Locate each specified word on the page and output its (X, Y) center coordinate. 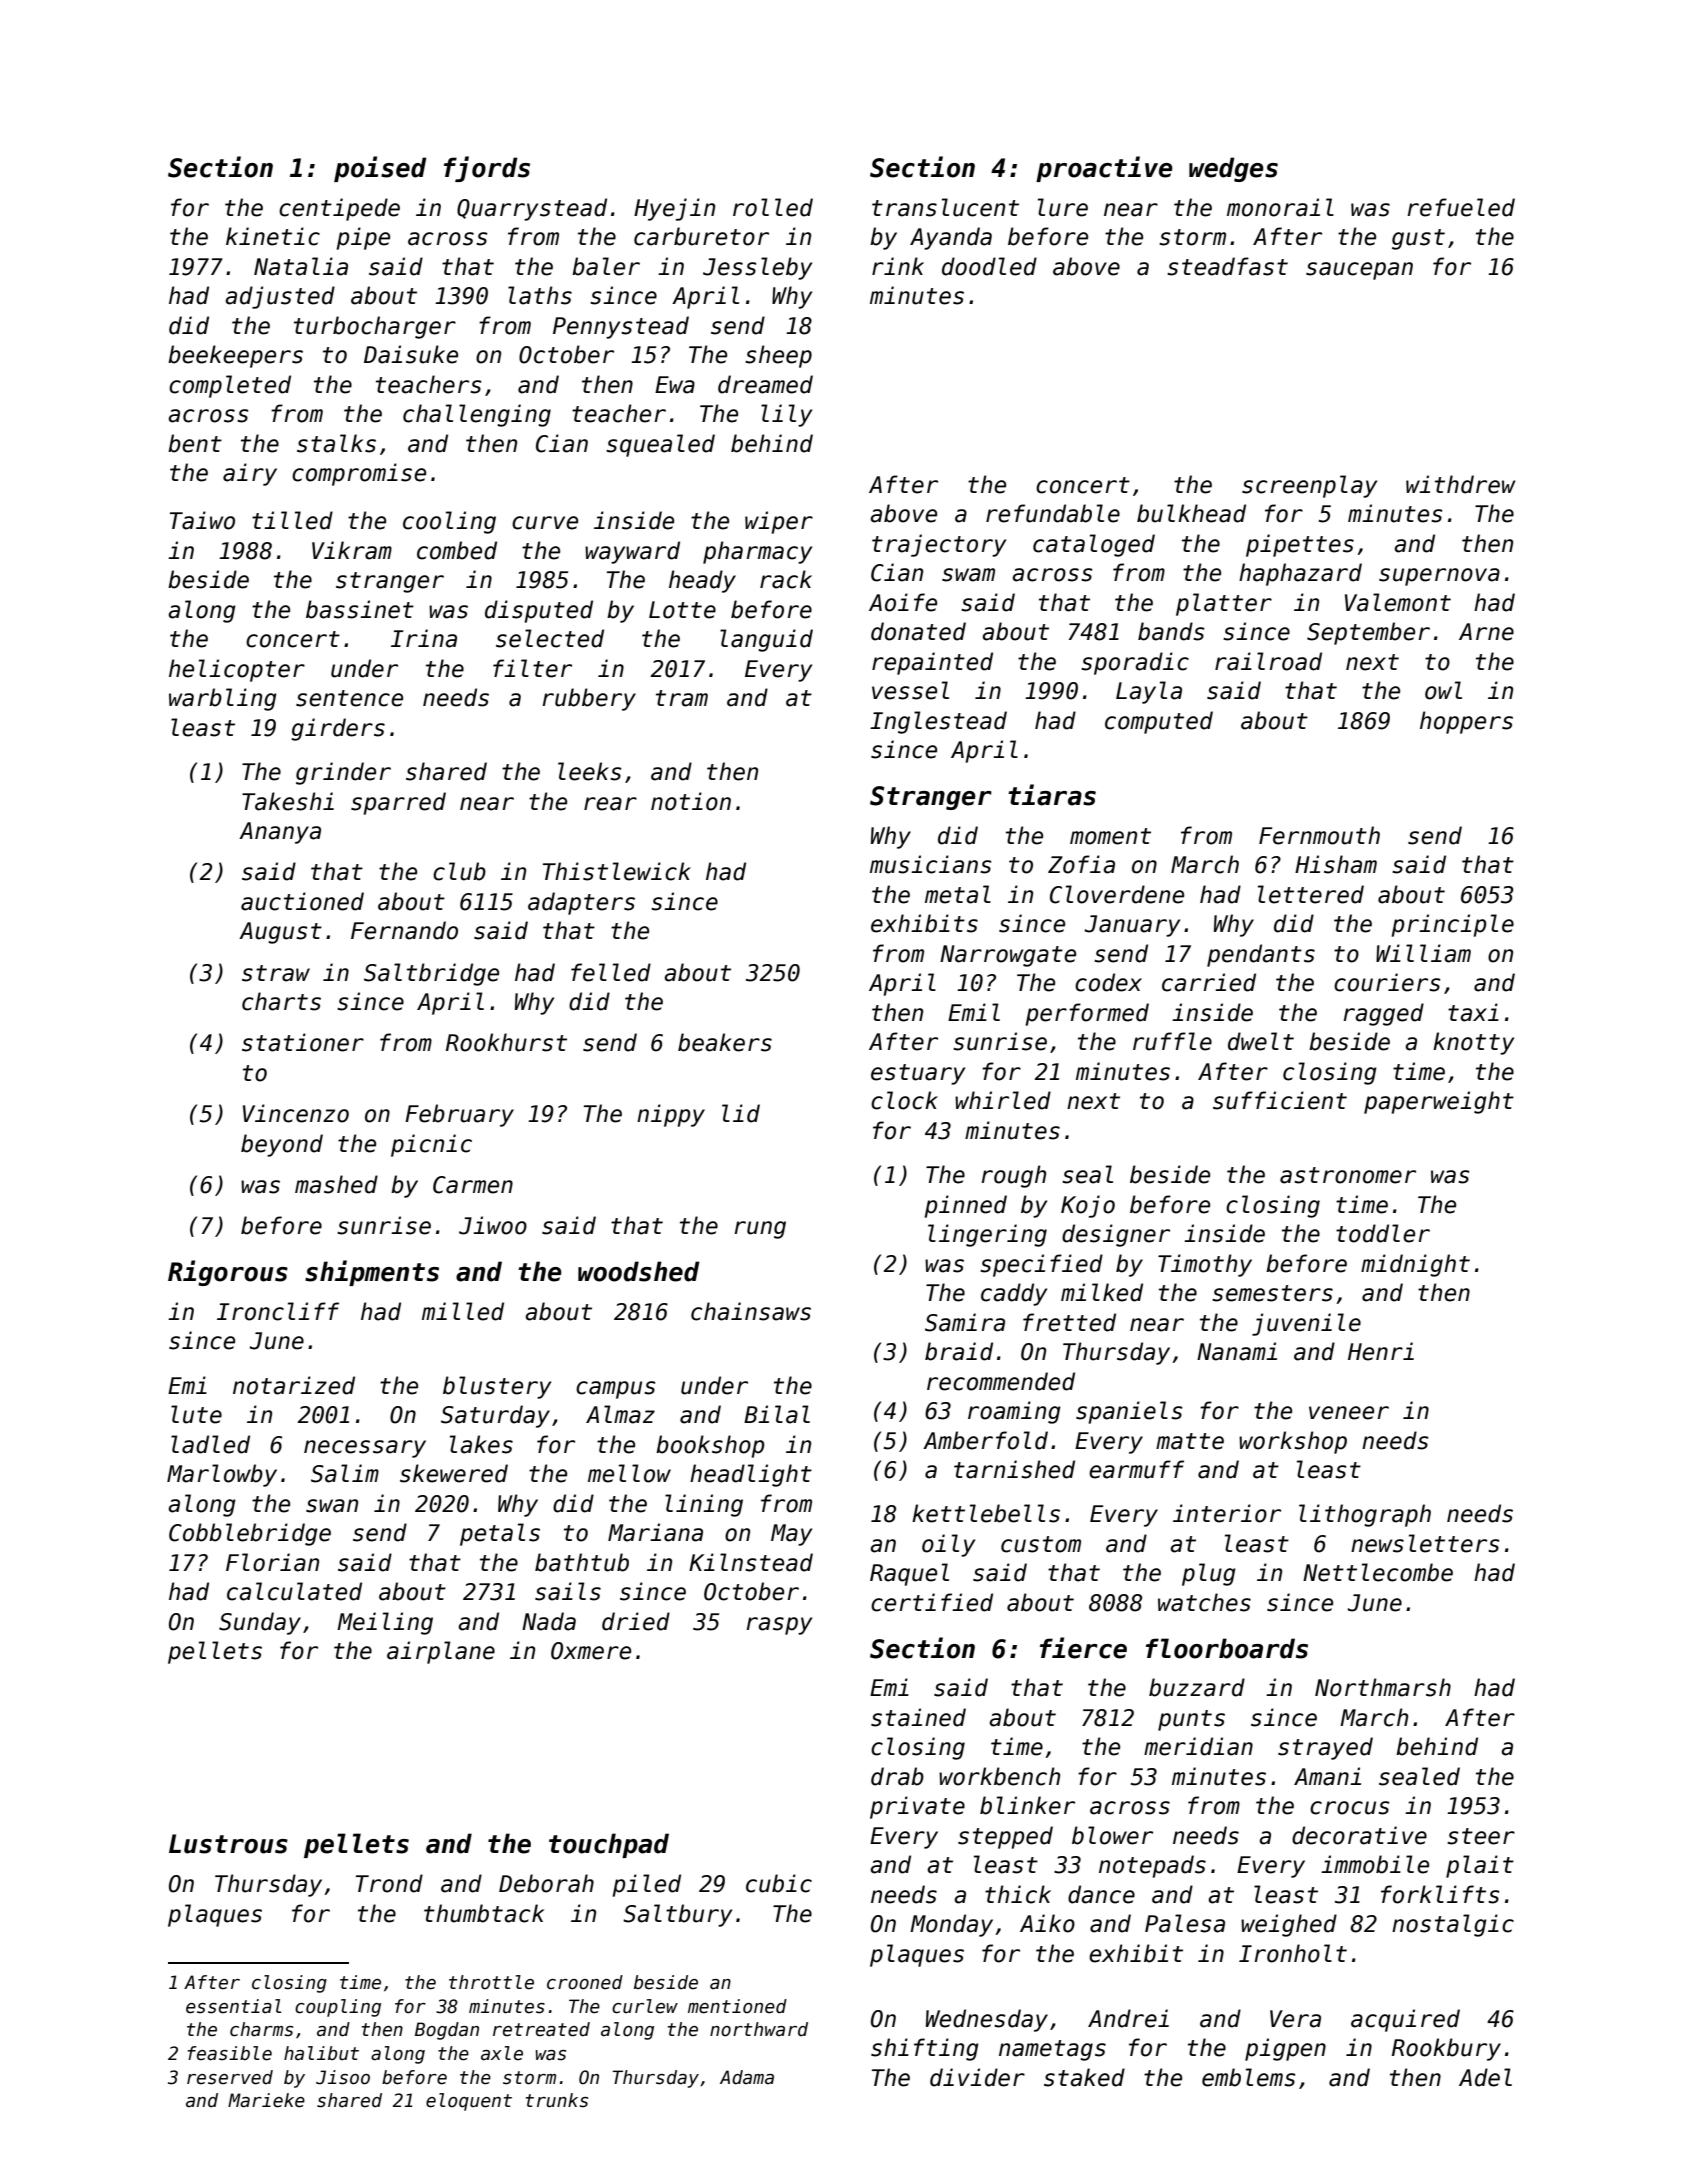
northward (759, 2029)
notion (691, 801)
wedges (1233, 169)
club (459, 871)
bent (195, 443)
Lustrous (228, 1844)
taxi (1473, 1012)
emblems (1249, 2077)
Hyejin (674, 209)
